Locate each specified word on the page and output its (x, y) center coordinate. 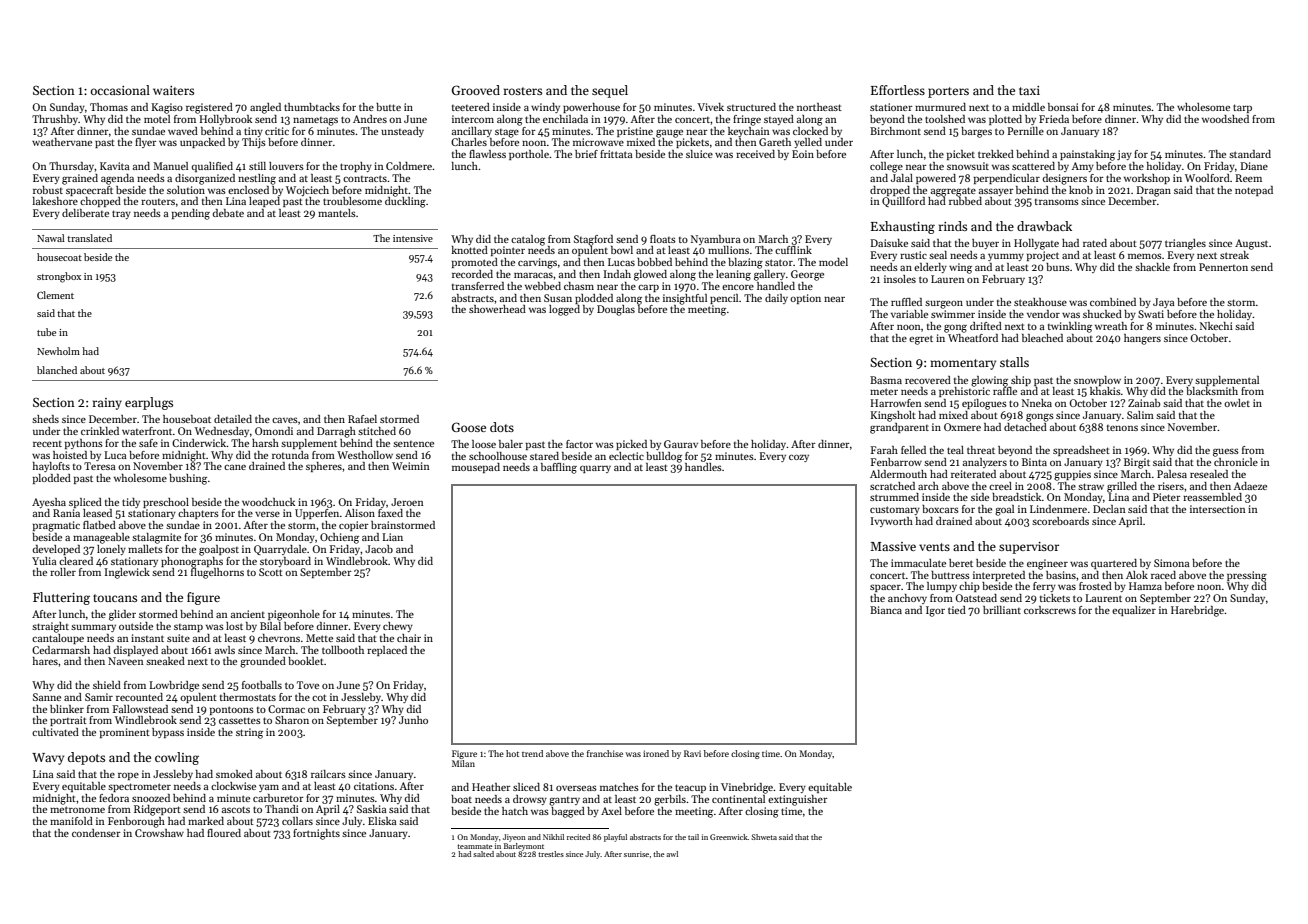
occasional (120, 90)
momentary (963, 364)
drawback (1044, 226)
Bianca (886, 610)
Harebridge (1197, 611)
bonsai (1063, 107)
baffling (559, 468)
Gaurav (681, 444)
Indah (617, 274)
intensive (413, 238)
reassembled (1212, 497)
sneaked (165, 661)
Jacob (379, 549)
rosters (523, 91)
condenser (96, 833)
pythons (84, 444)
